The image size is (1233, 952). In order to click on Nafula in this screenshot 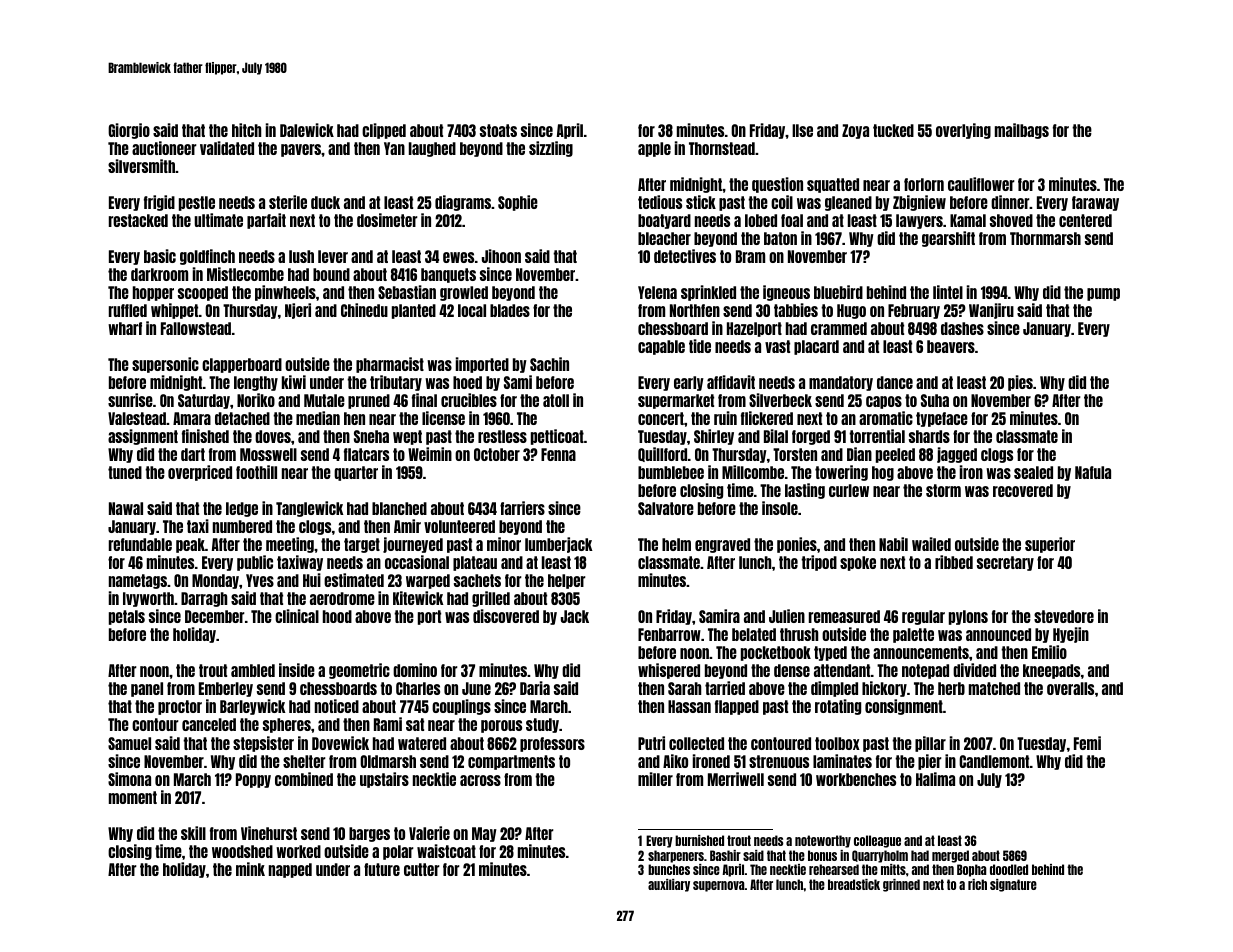, I will do `click(1093, 472)`.
